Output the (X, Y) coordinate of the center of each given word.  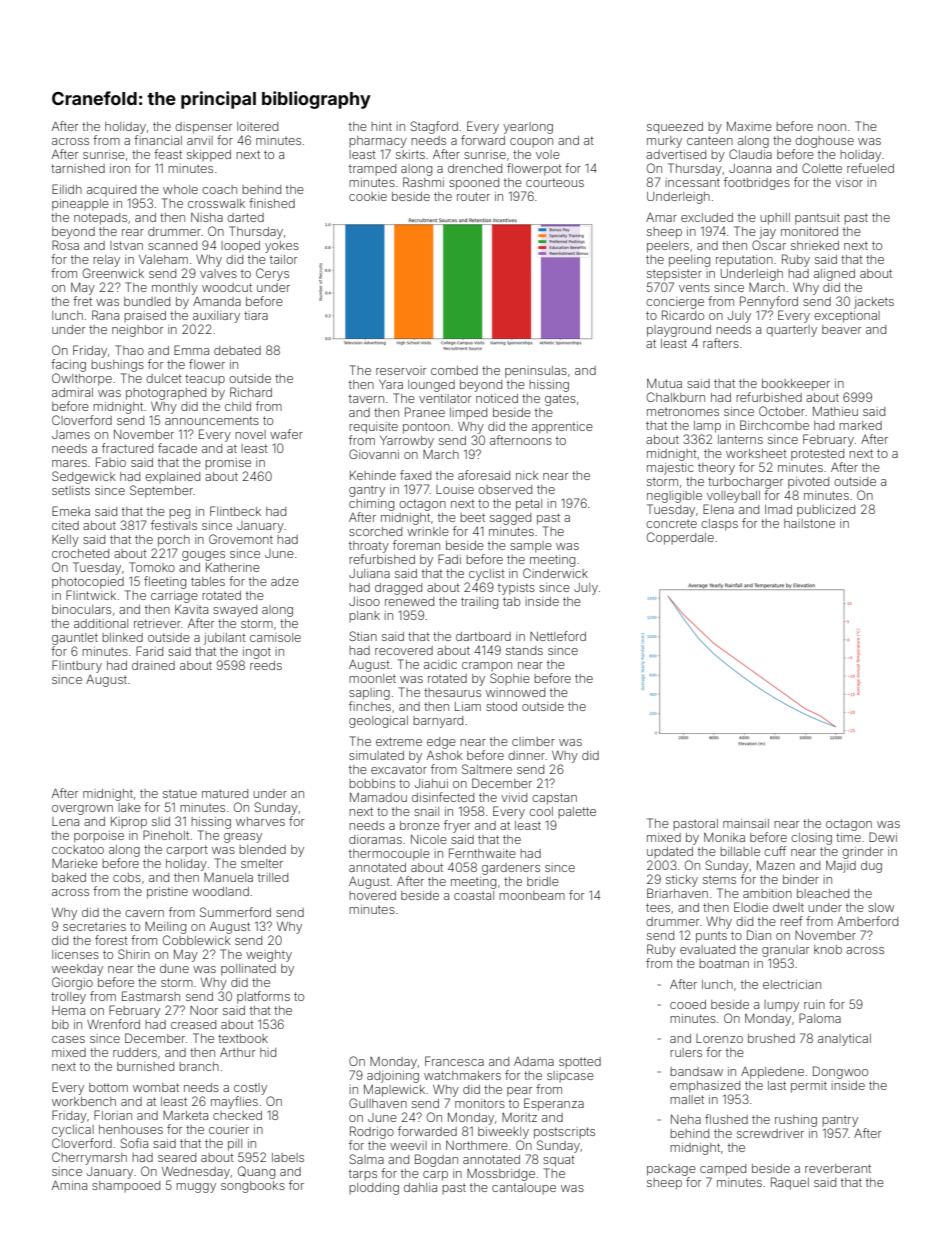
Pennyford (769, 302)
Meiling (165, 928)
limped (468, 413)
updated (670, 852)
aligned (834, 275)
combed (454, 370)
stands (524, 650)
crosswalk (216, 203)
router (473, 196)
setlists (71, 490)
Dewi (883, 837)
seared (177, 1157)
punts (711, 937)
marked (860, 425)
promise (228, 463)
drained (153, 665)
